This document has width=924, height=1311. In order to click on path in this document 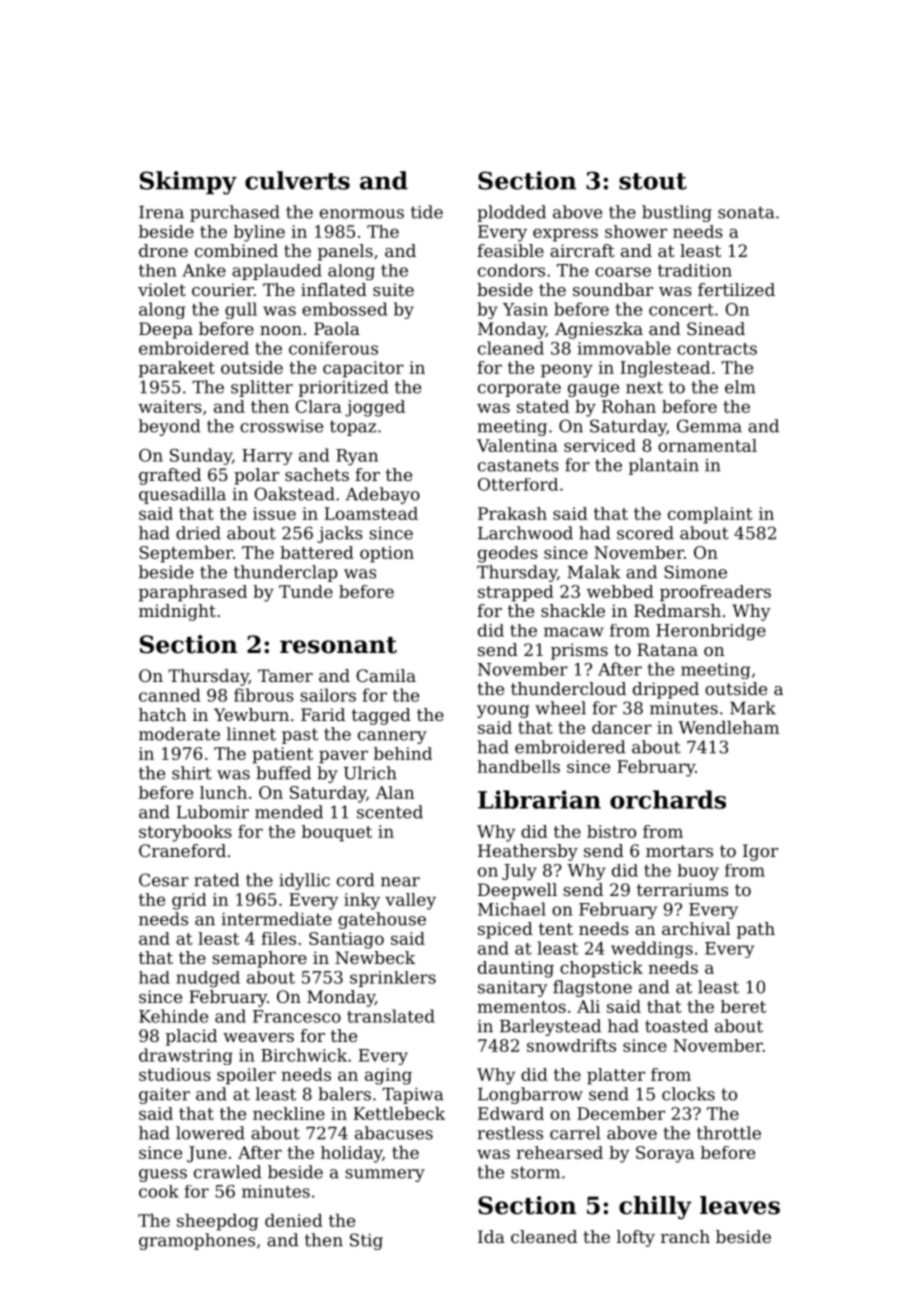, I will do `click(756, 930)`.
